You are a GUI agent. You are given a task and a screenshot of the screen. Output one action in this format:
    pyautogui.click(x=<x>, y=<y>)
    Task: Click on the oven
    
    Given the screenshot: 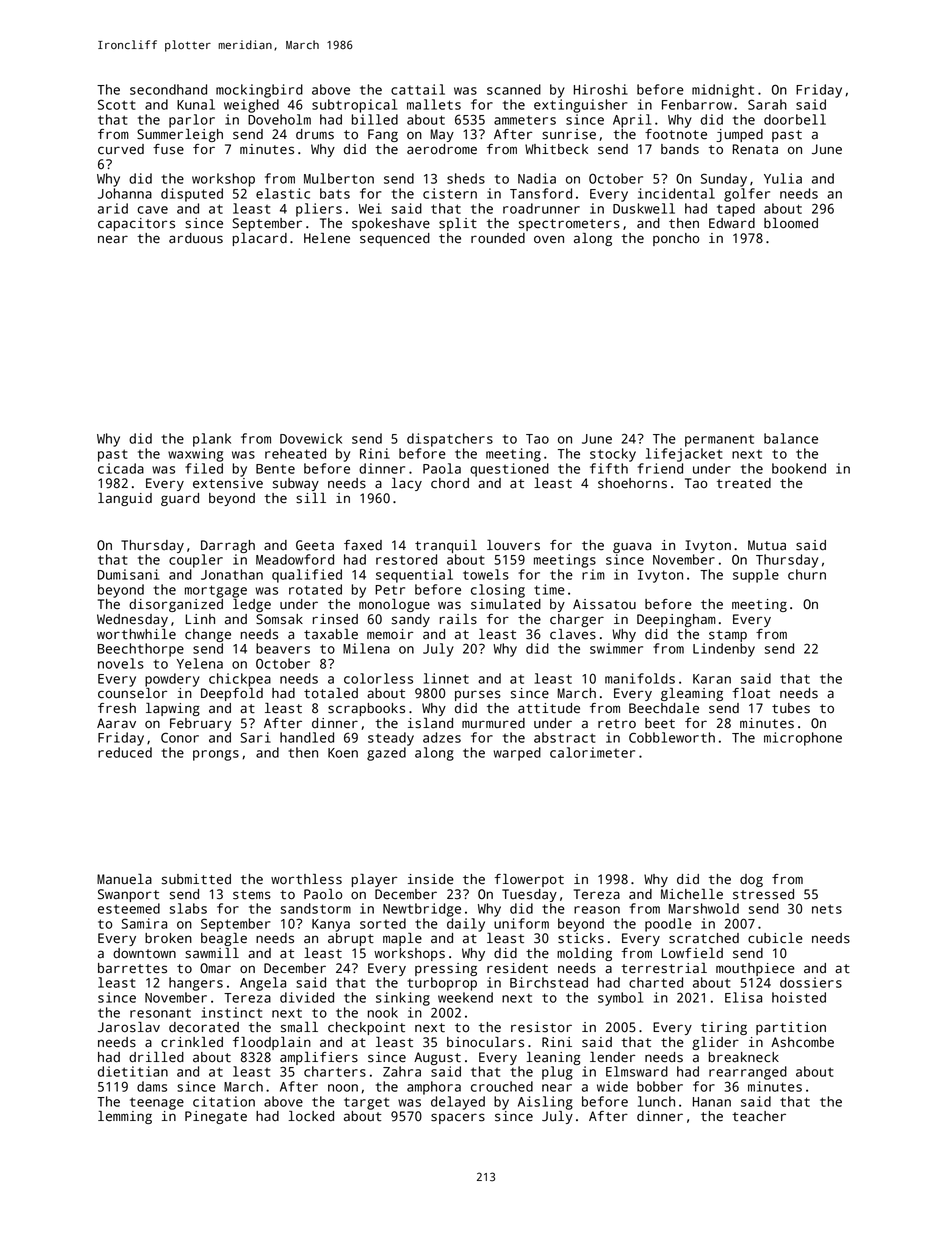 What is the action you would take?
    pyautogui.click(x=549, y=239)
